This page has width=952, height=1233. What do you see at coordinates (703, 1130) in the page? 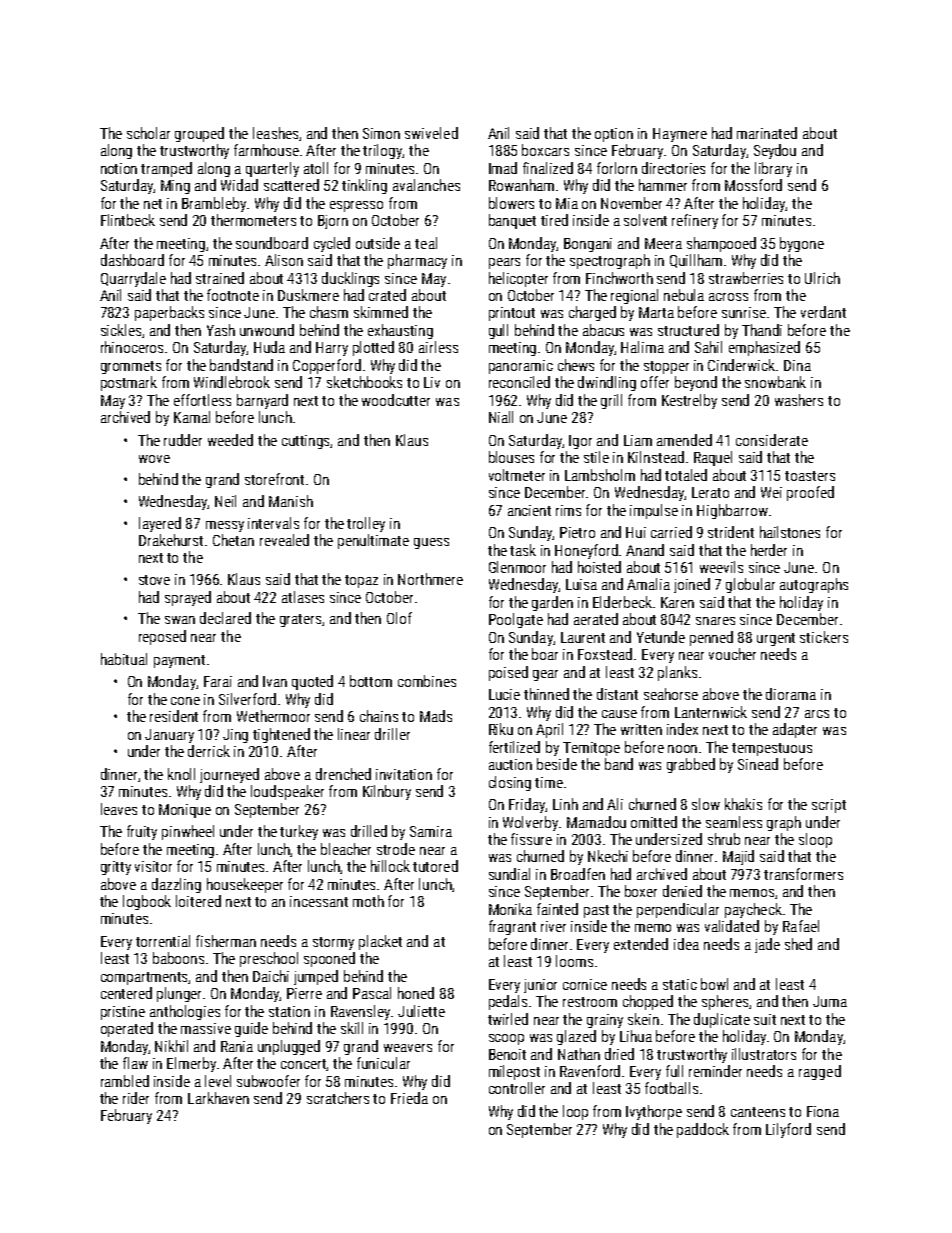
I see `paddock` at bounding box center [703, 1130].
